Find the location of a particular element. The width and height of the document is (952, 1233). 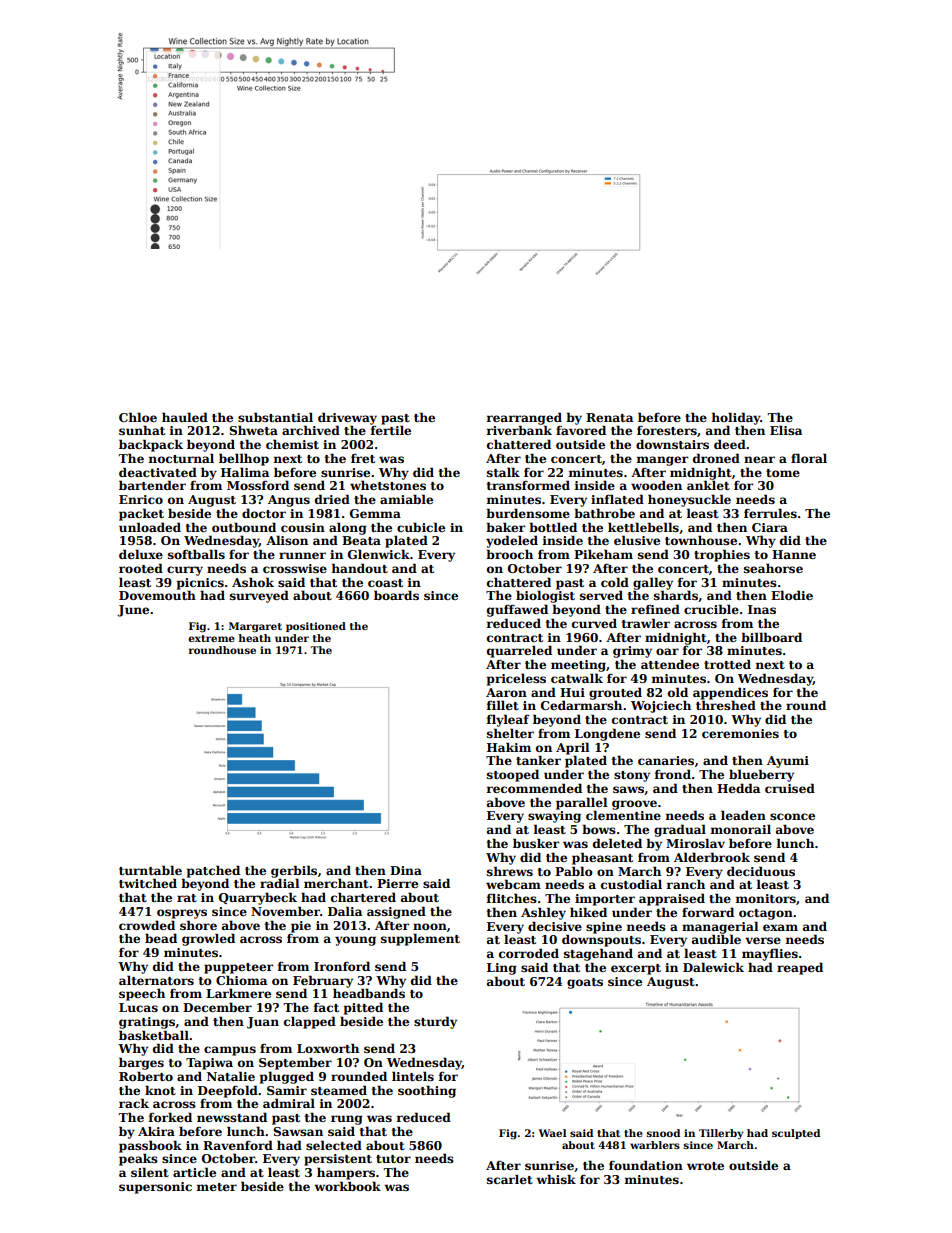

excerpt is located at coordinates (636, 969).
